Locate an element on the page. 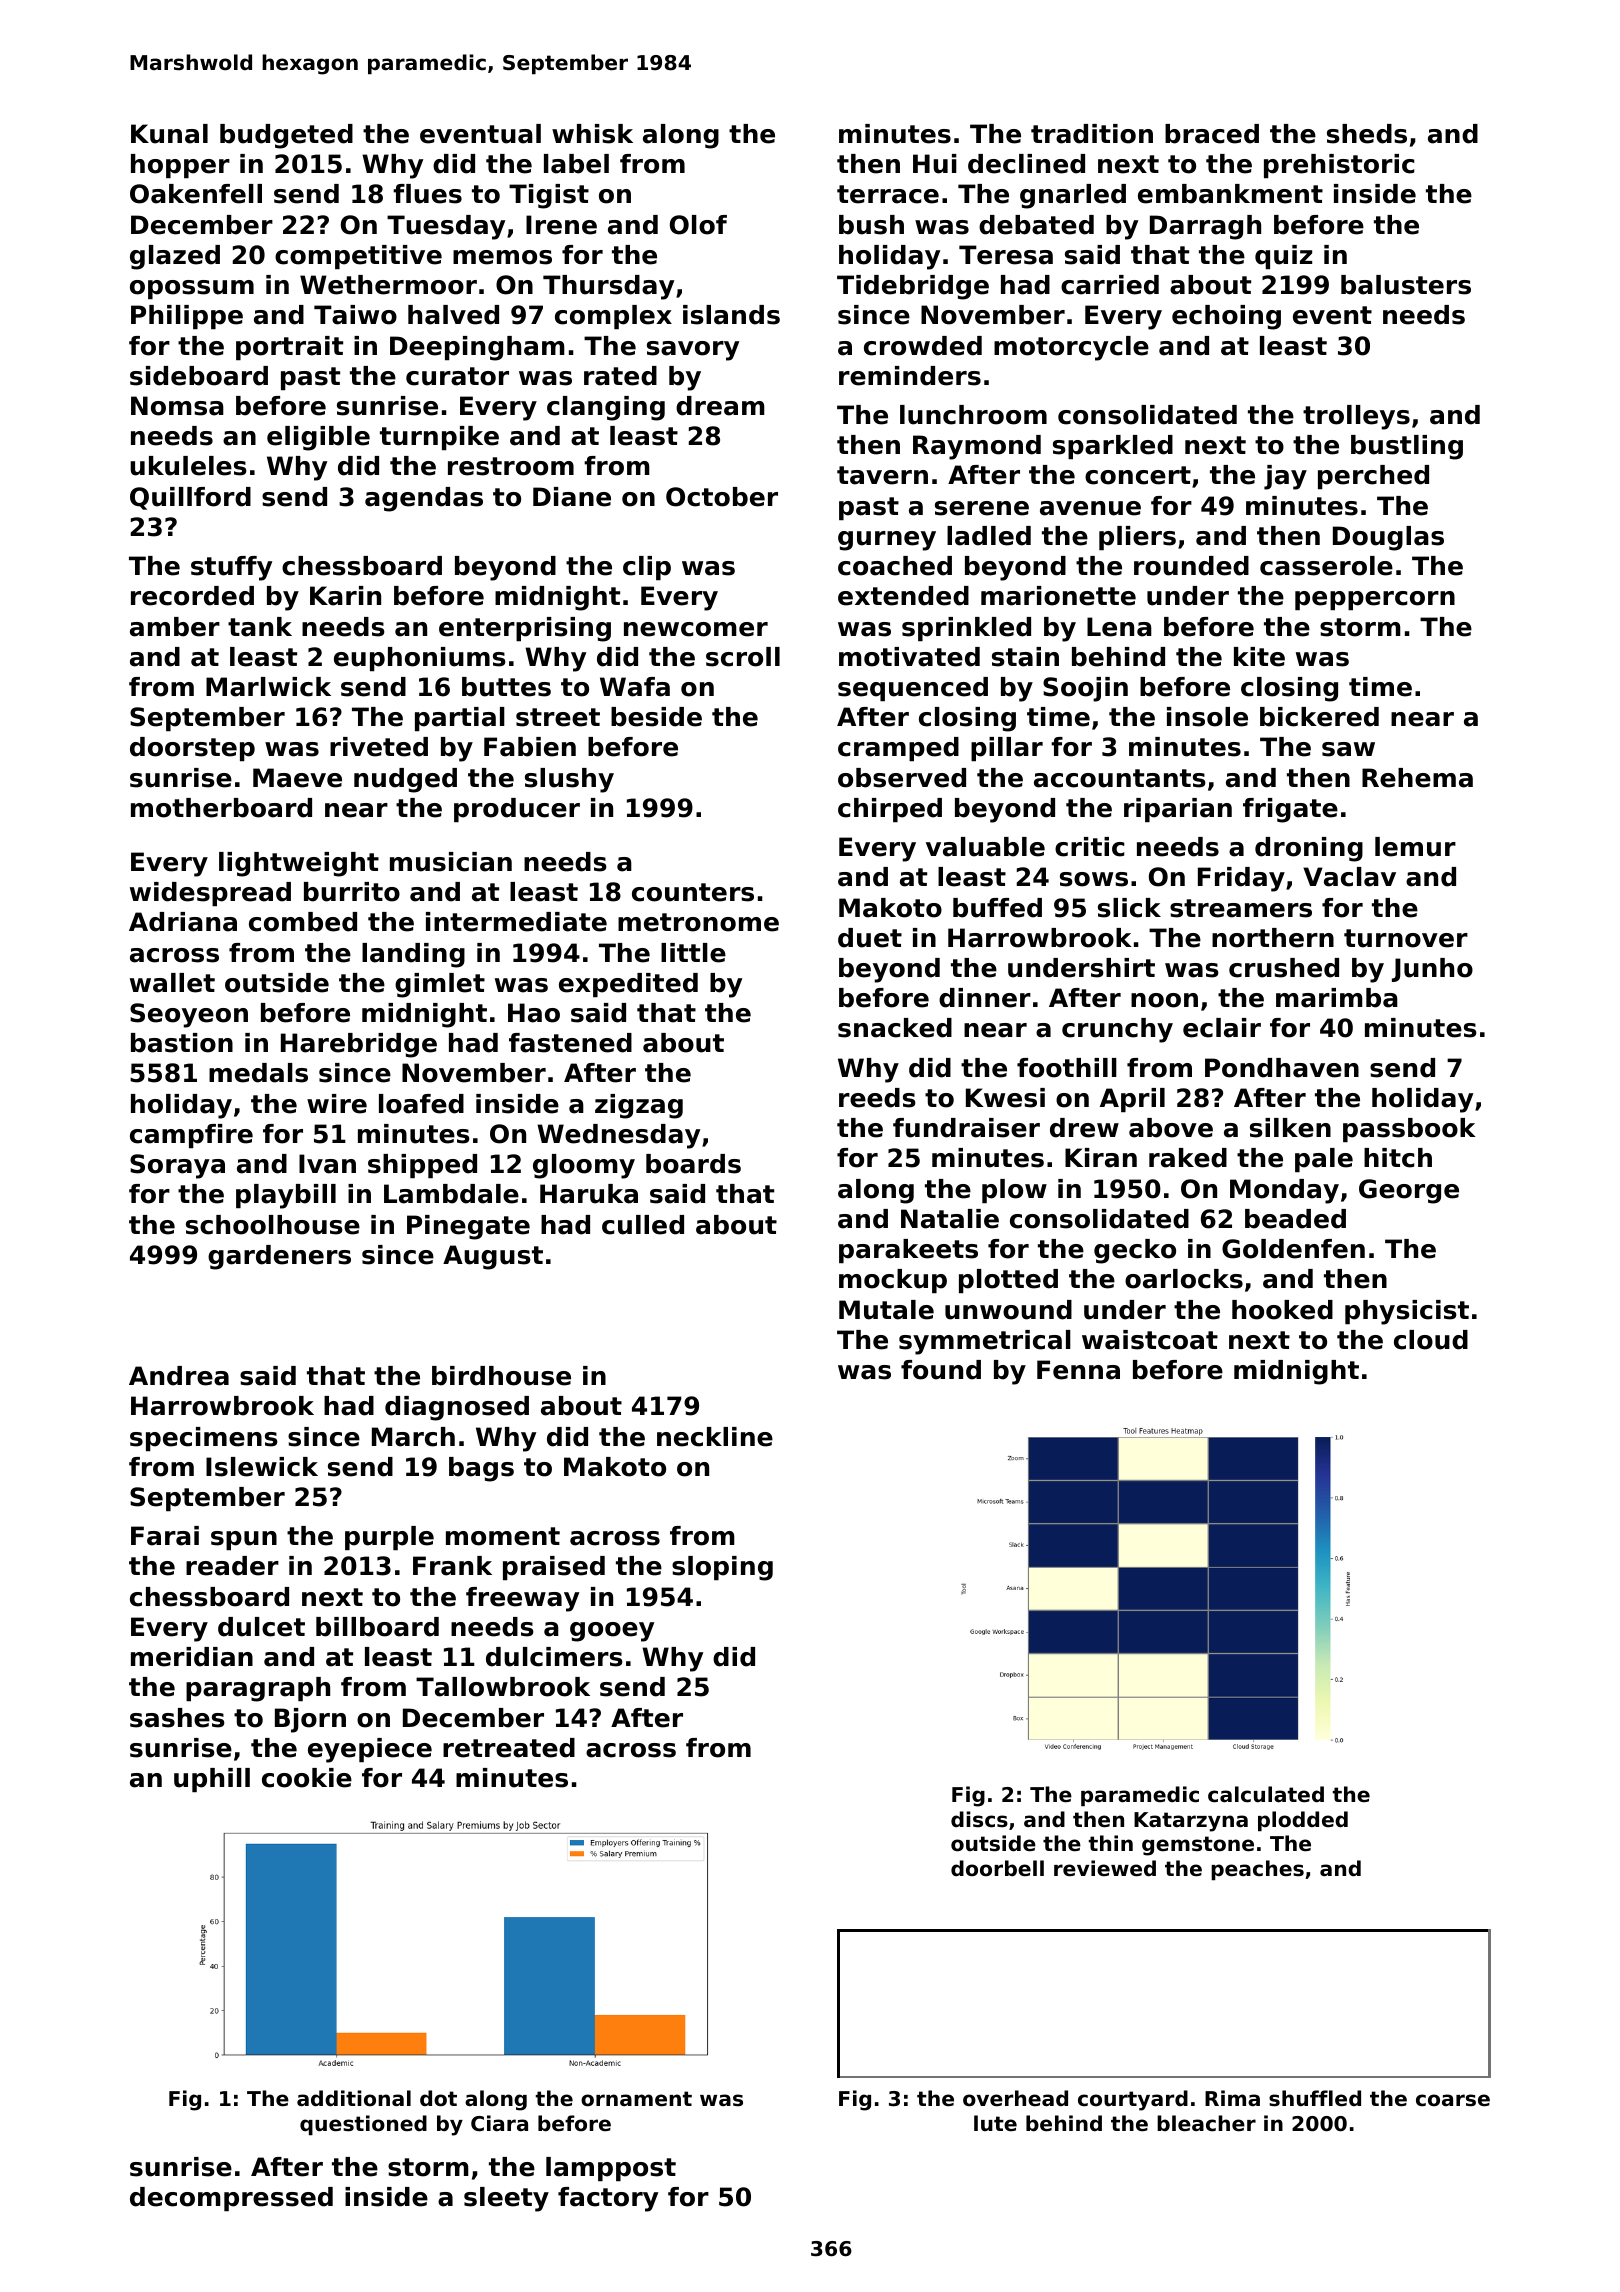  opossum is located at coordinates (192, 289).
